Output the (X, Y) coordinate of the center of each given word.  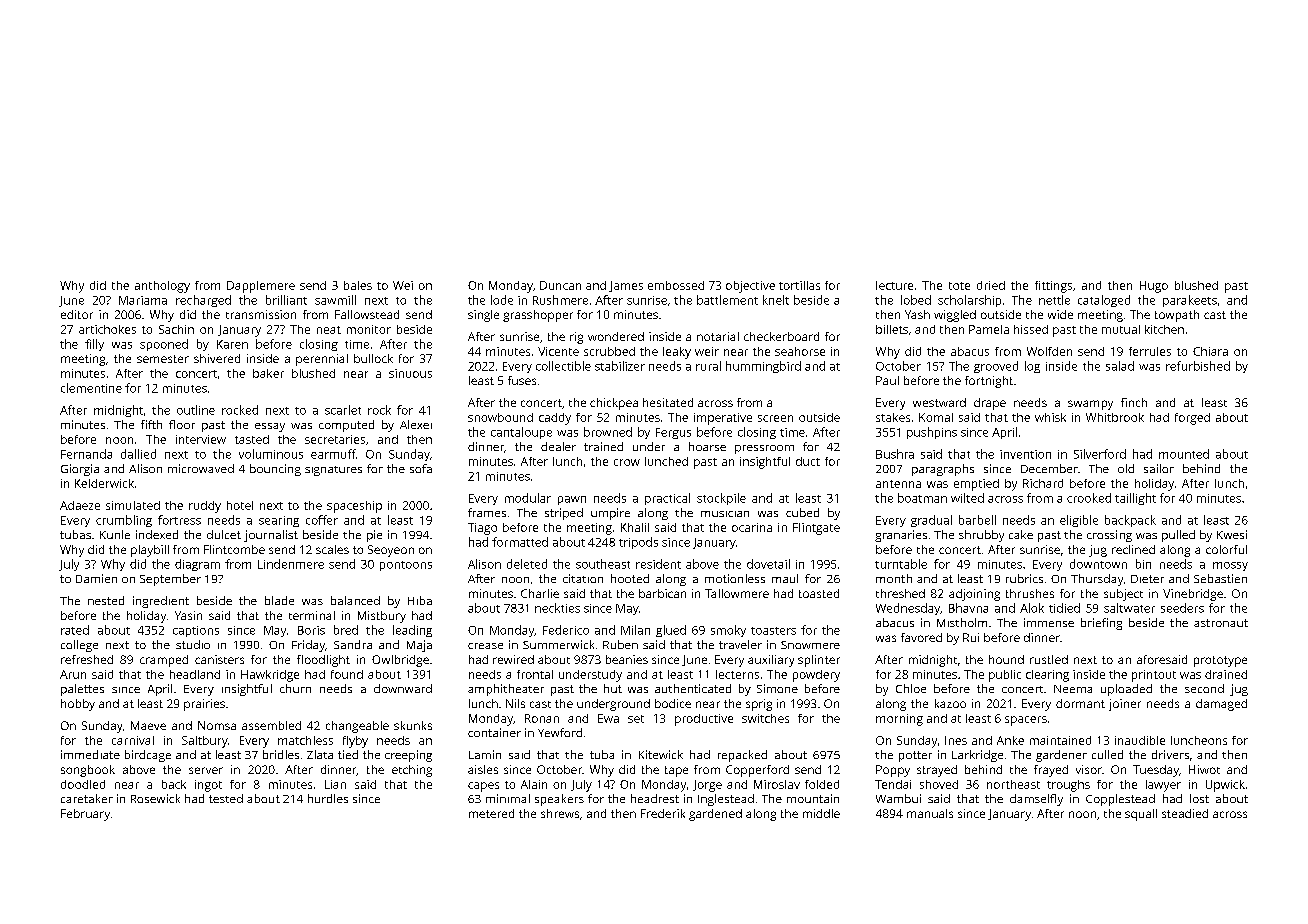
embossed (676, 285)
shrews (560, 813)
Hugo (1154, 287)
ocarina (752, 527)
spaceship (354, 507)
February (85, 815)
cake (1021, 534)
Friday (308, 646)
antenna (898, 484)
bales (358, 285)
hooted (630, 578)
